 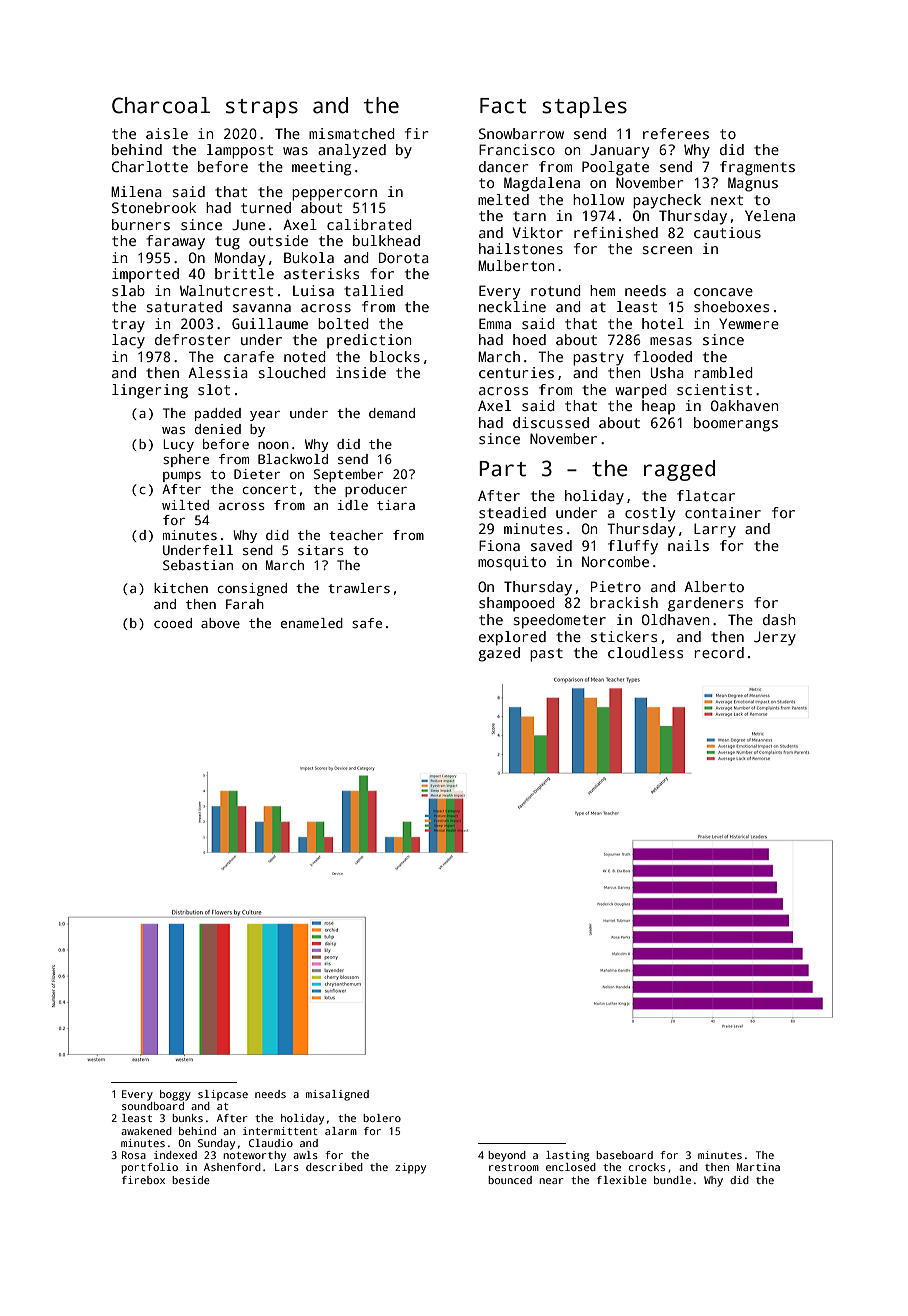 I want to click on explored, so click(x=512, y=638).
